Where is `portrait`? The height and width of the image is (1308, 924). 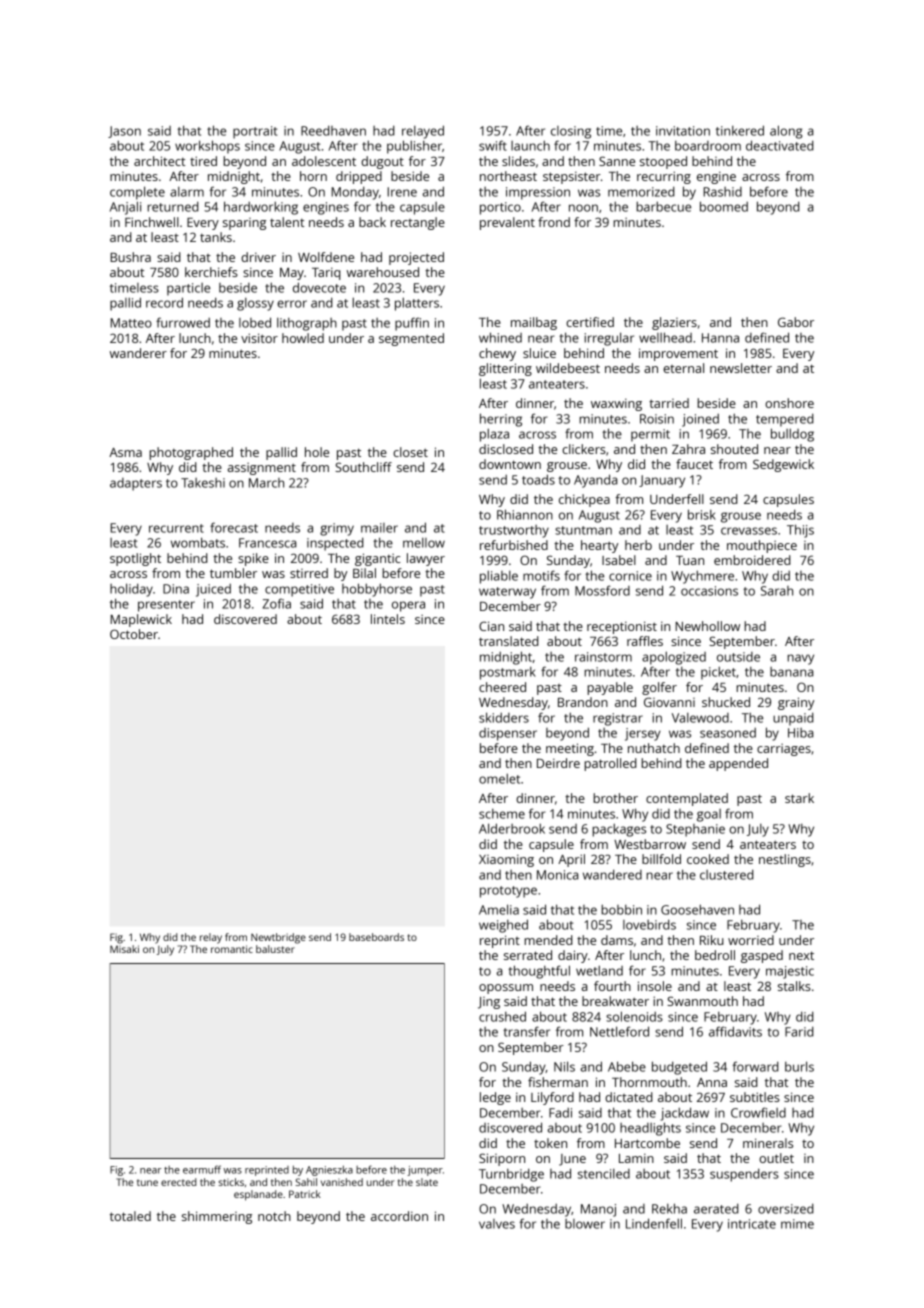
portrait is located at coordinates (255, 132).
